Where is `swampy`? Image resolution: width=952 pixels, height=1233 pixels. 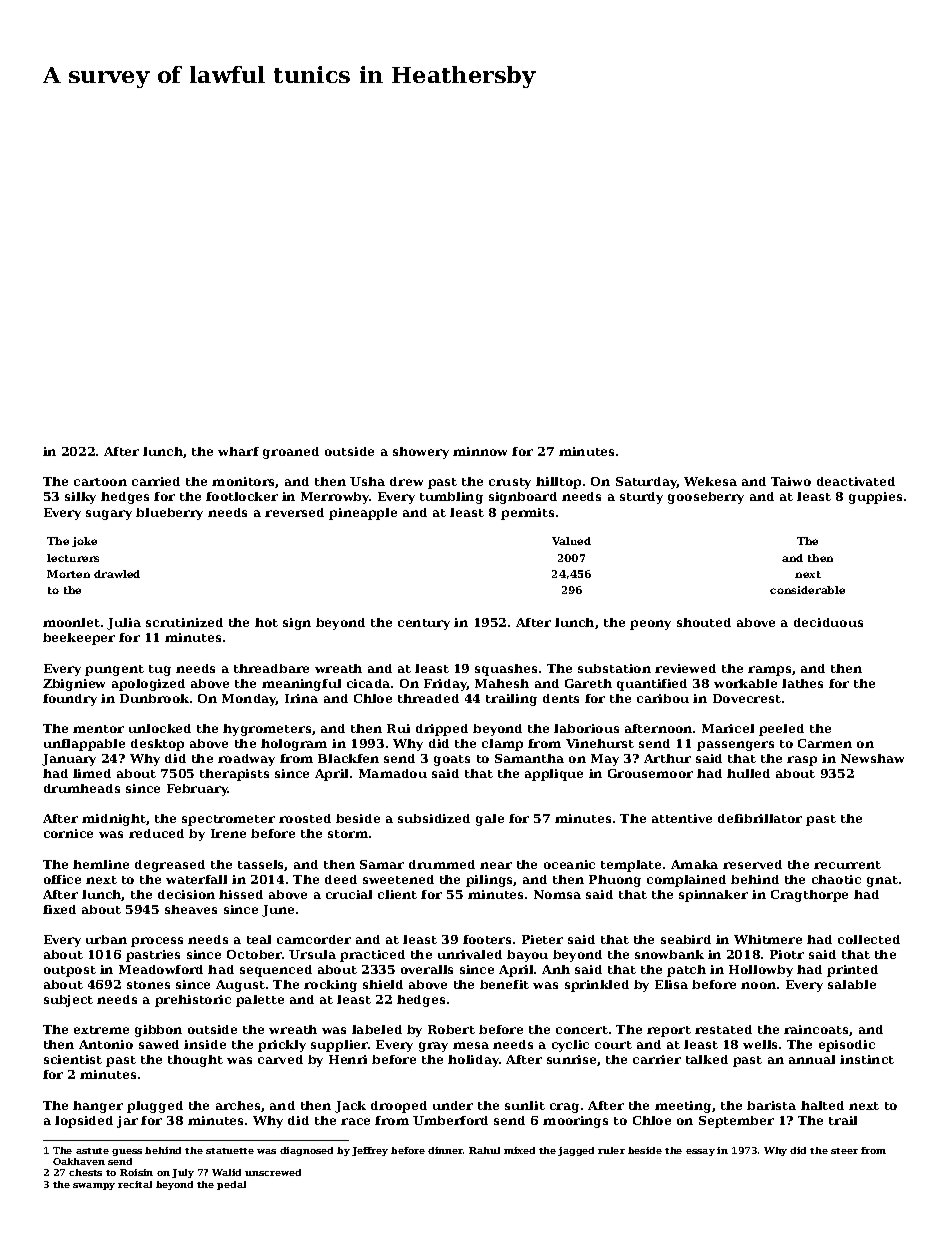 swampy is located at coordinates (94, 1186).
